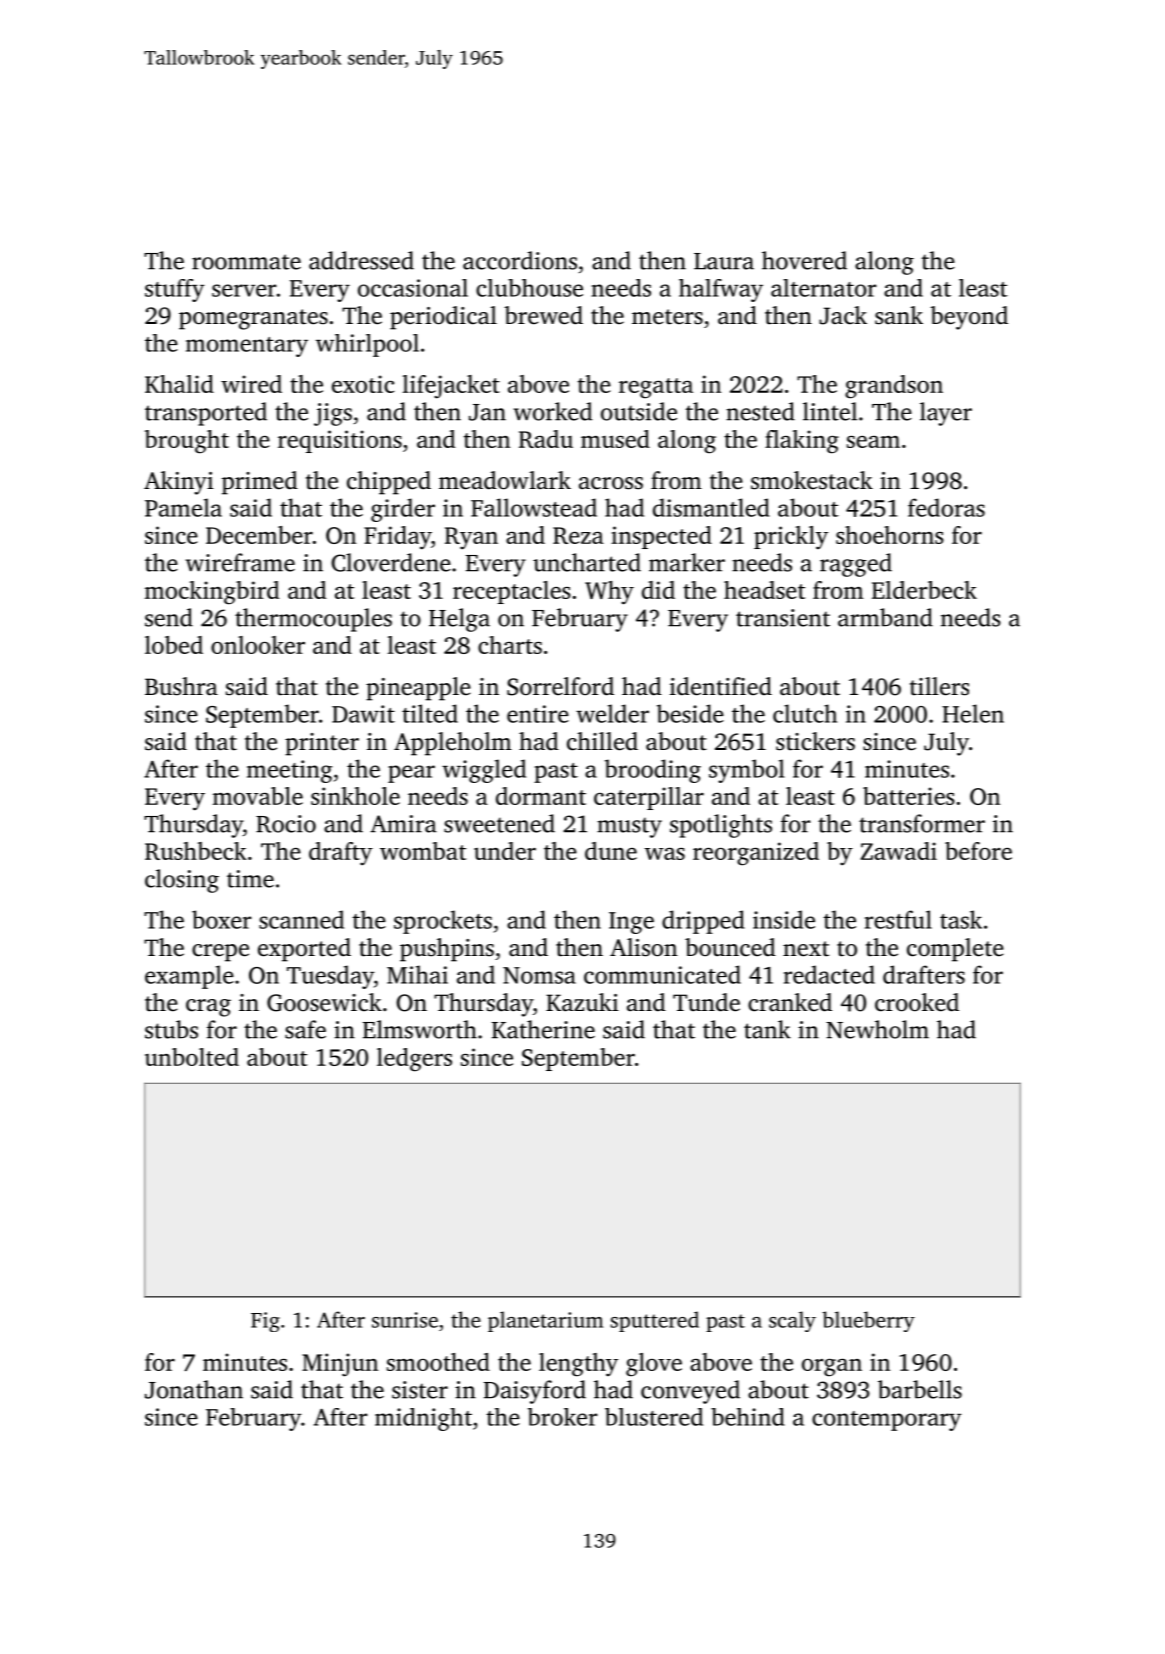  What do you see at coordinates (868, 1321) in the image?
I see `blueberry` at bounding box center [868, 1321].
